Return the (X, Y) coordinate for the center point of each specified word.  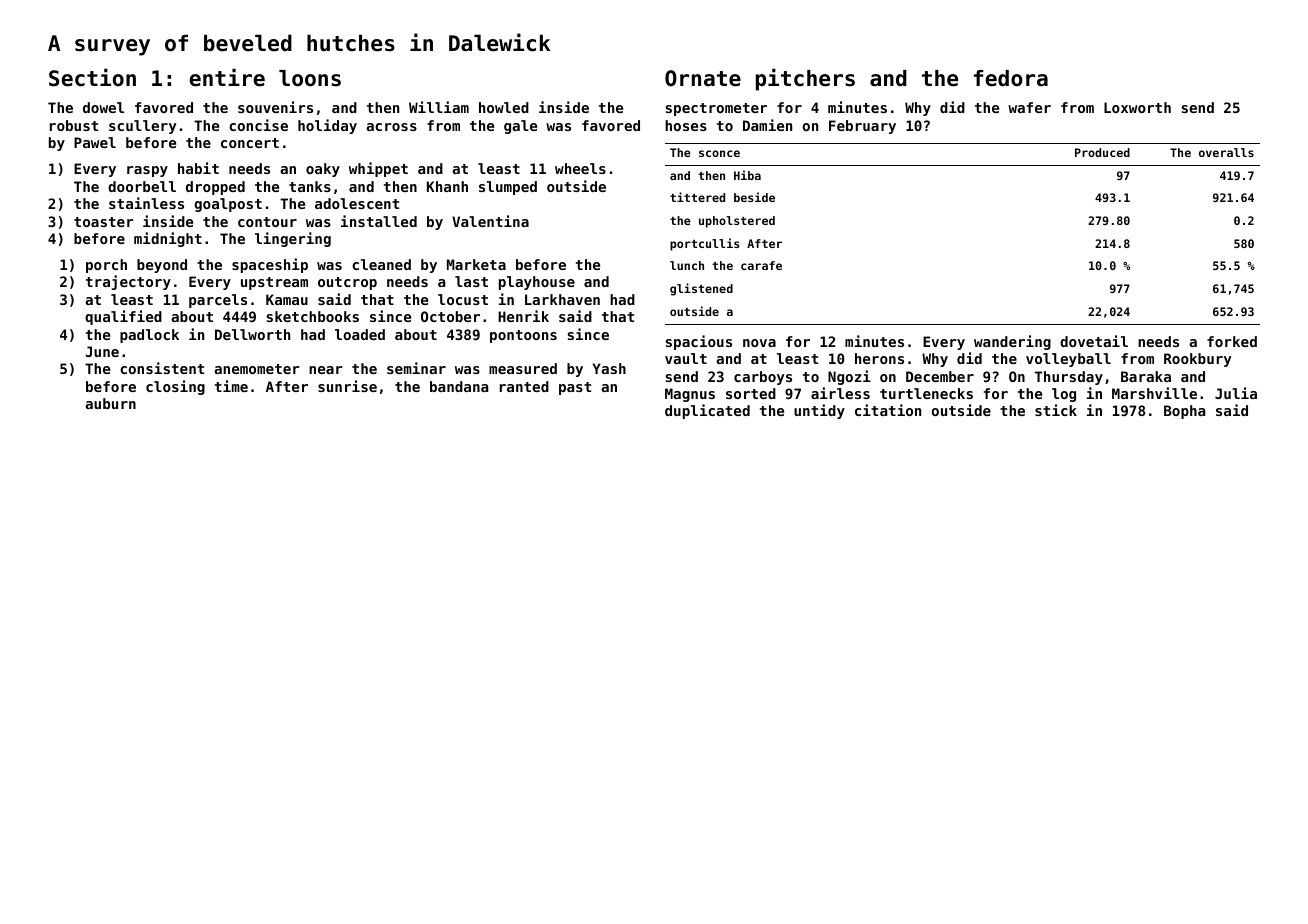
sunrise (347, 386)
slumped (508, 188)
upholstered (737, 222)
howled (504, 107)
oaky (323, 170)
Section (92, 77)
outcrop (347, 283)
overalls (1226, 152)
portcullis (705, 244)
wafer (1029, 107)
